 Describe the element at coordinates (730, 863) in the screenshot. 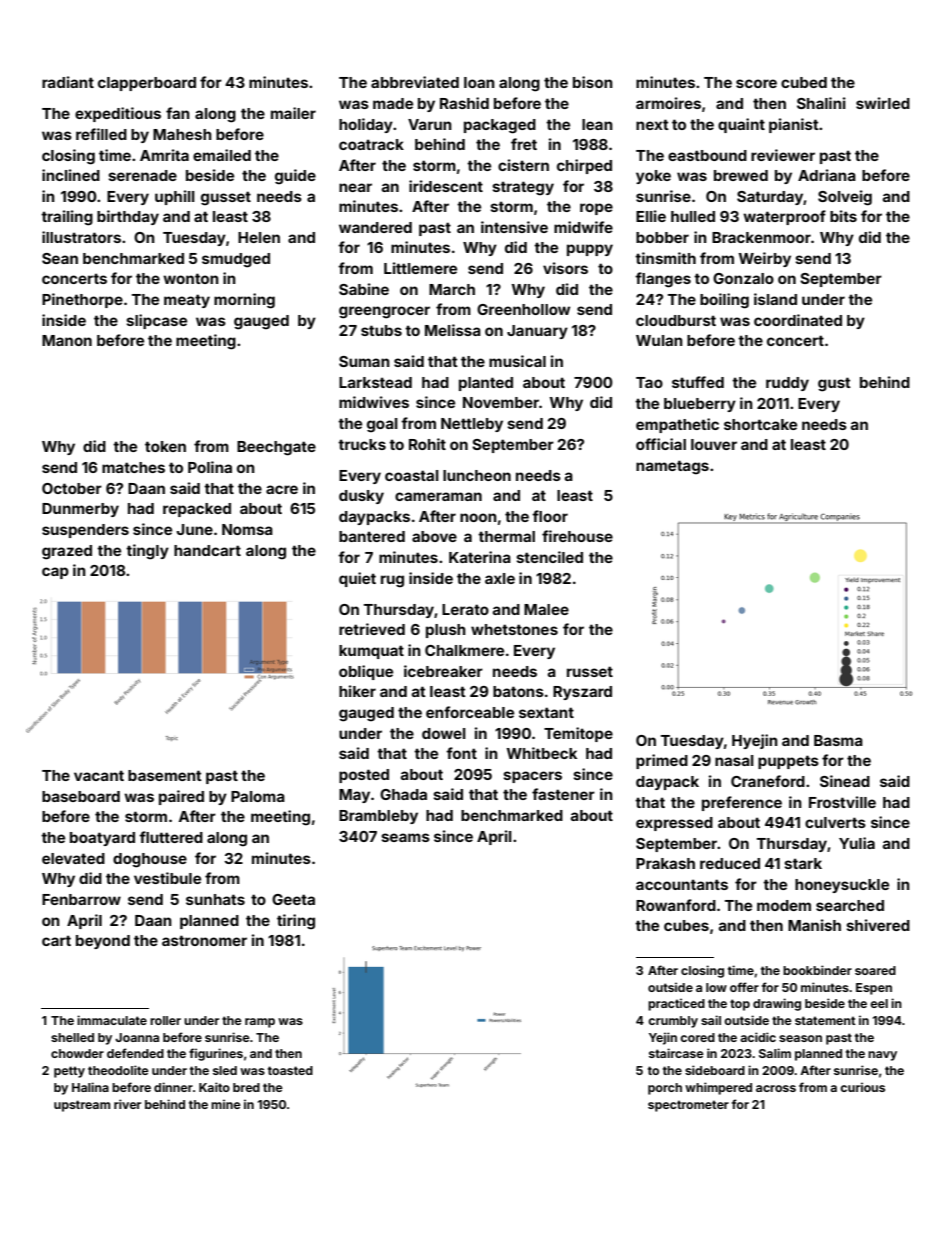

I see `reduced` at that location.
